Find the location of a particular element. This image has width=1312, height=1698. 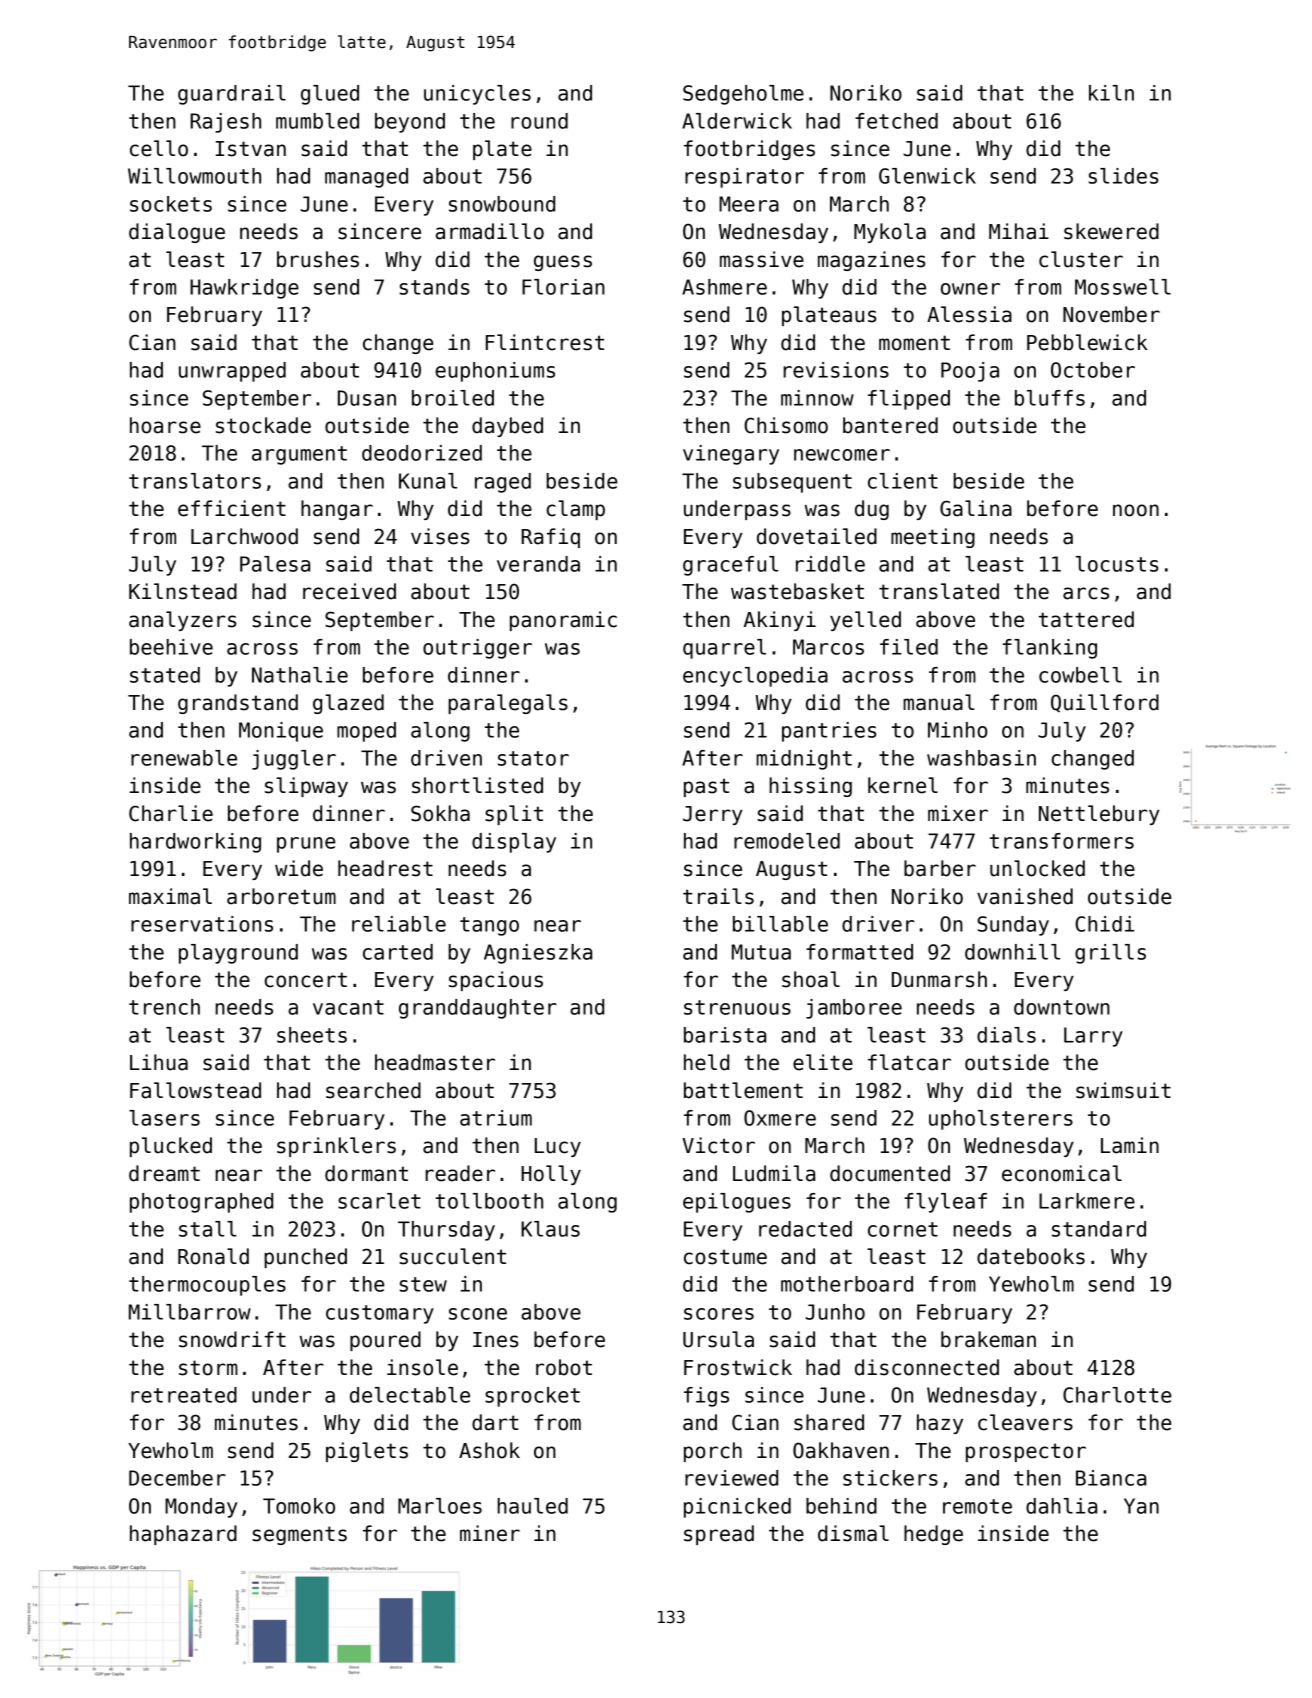

Victor is located at coordinates (718, 1145).
